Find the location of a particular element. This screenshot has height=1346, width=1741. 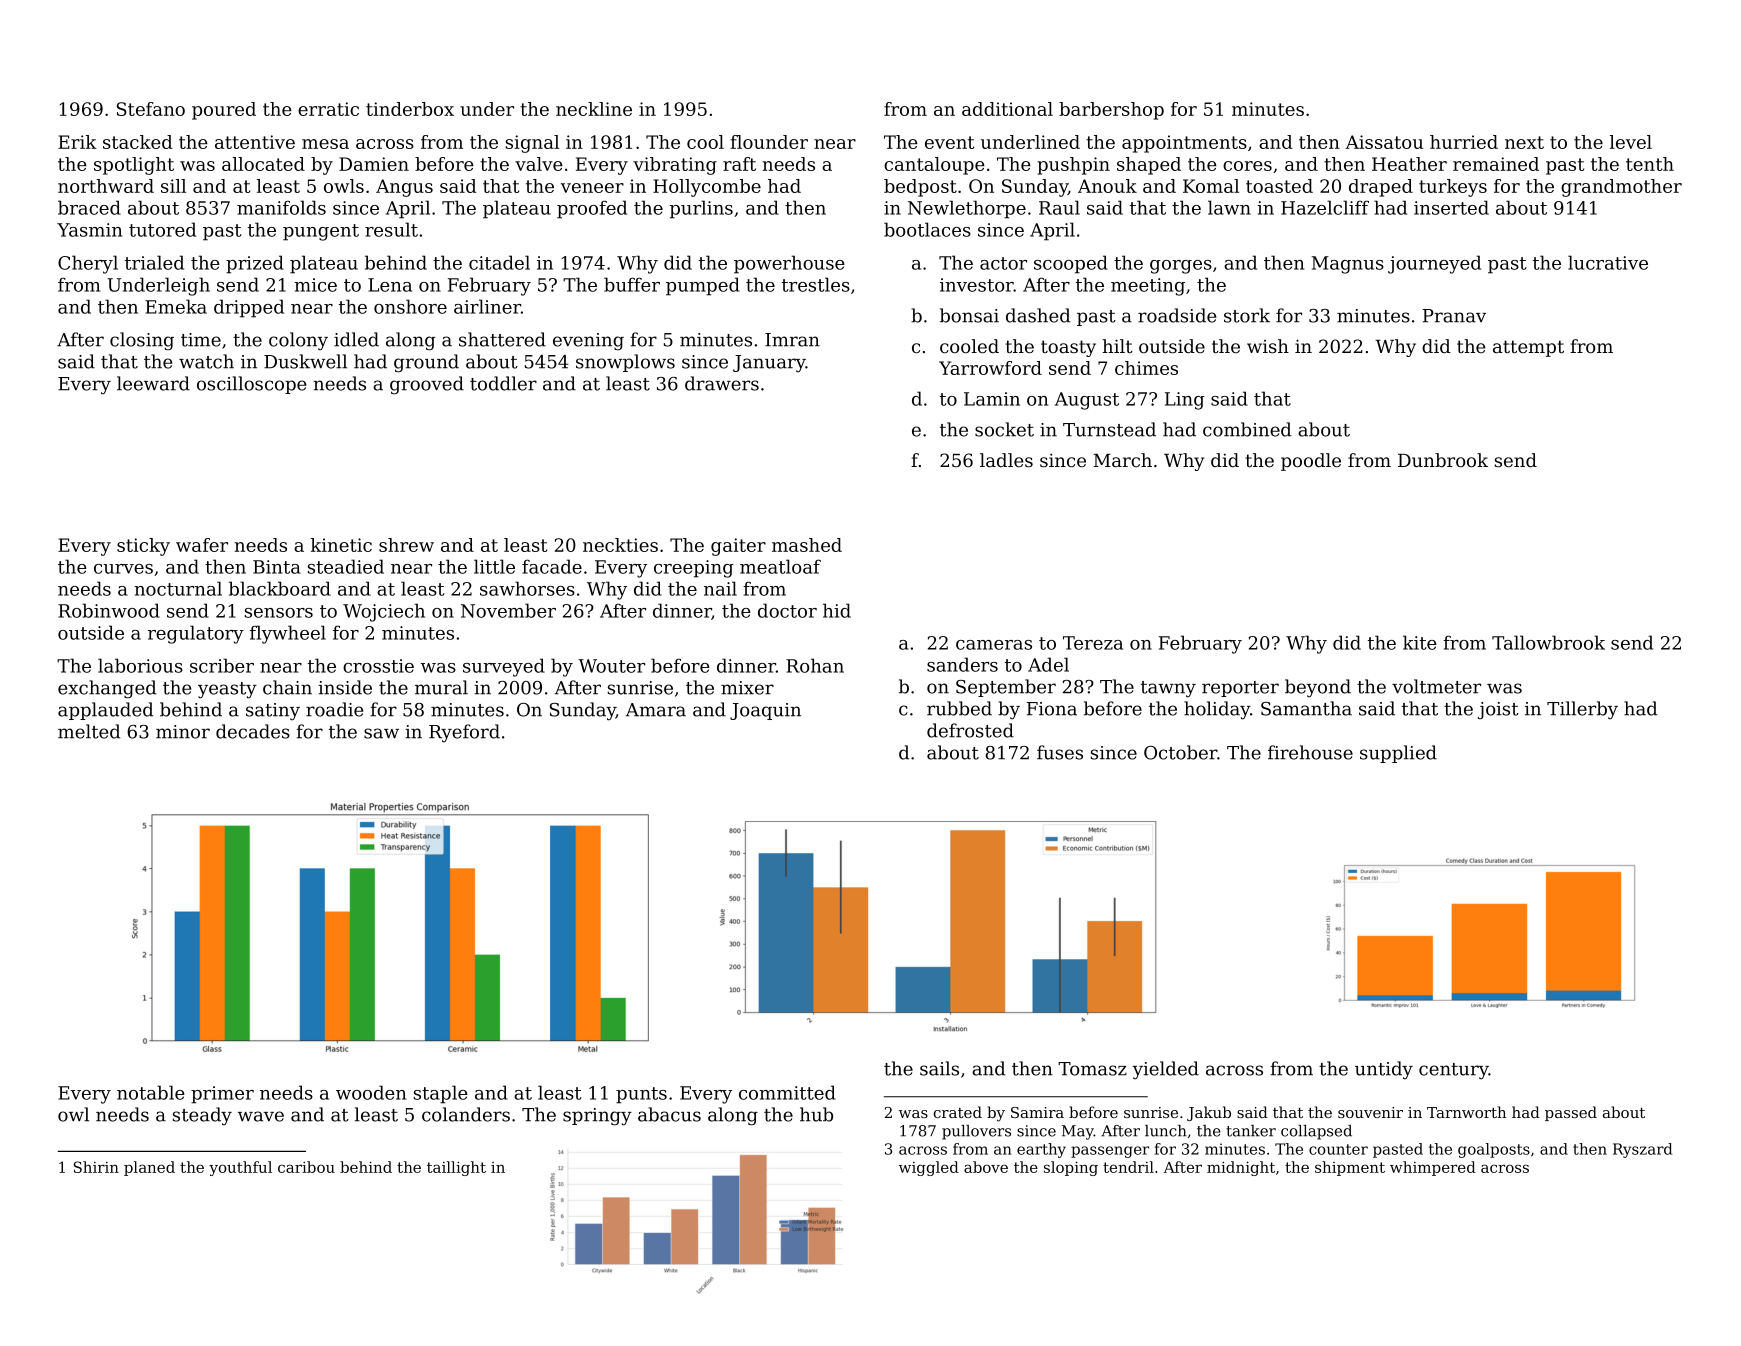

fuses is located at coordinates (1060, 752).
